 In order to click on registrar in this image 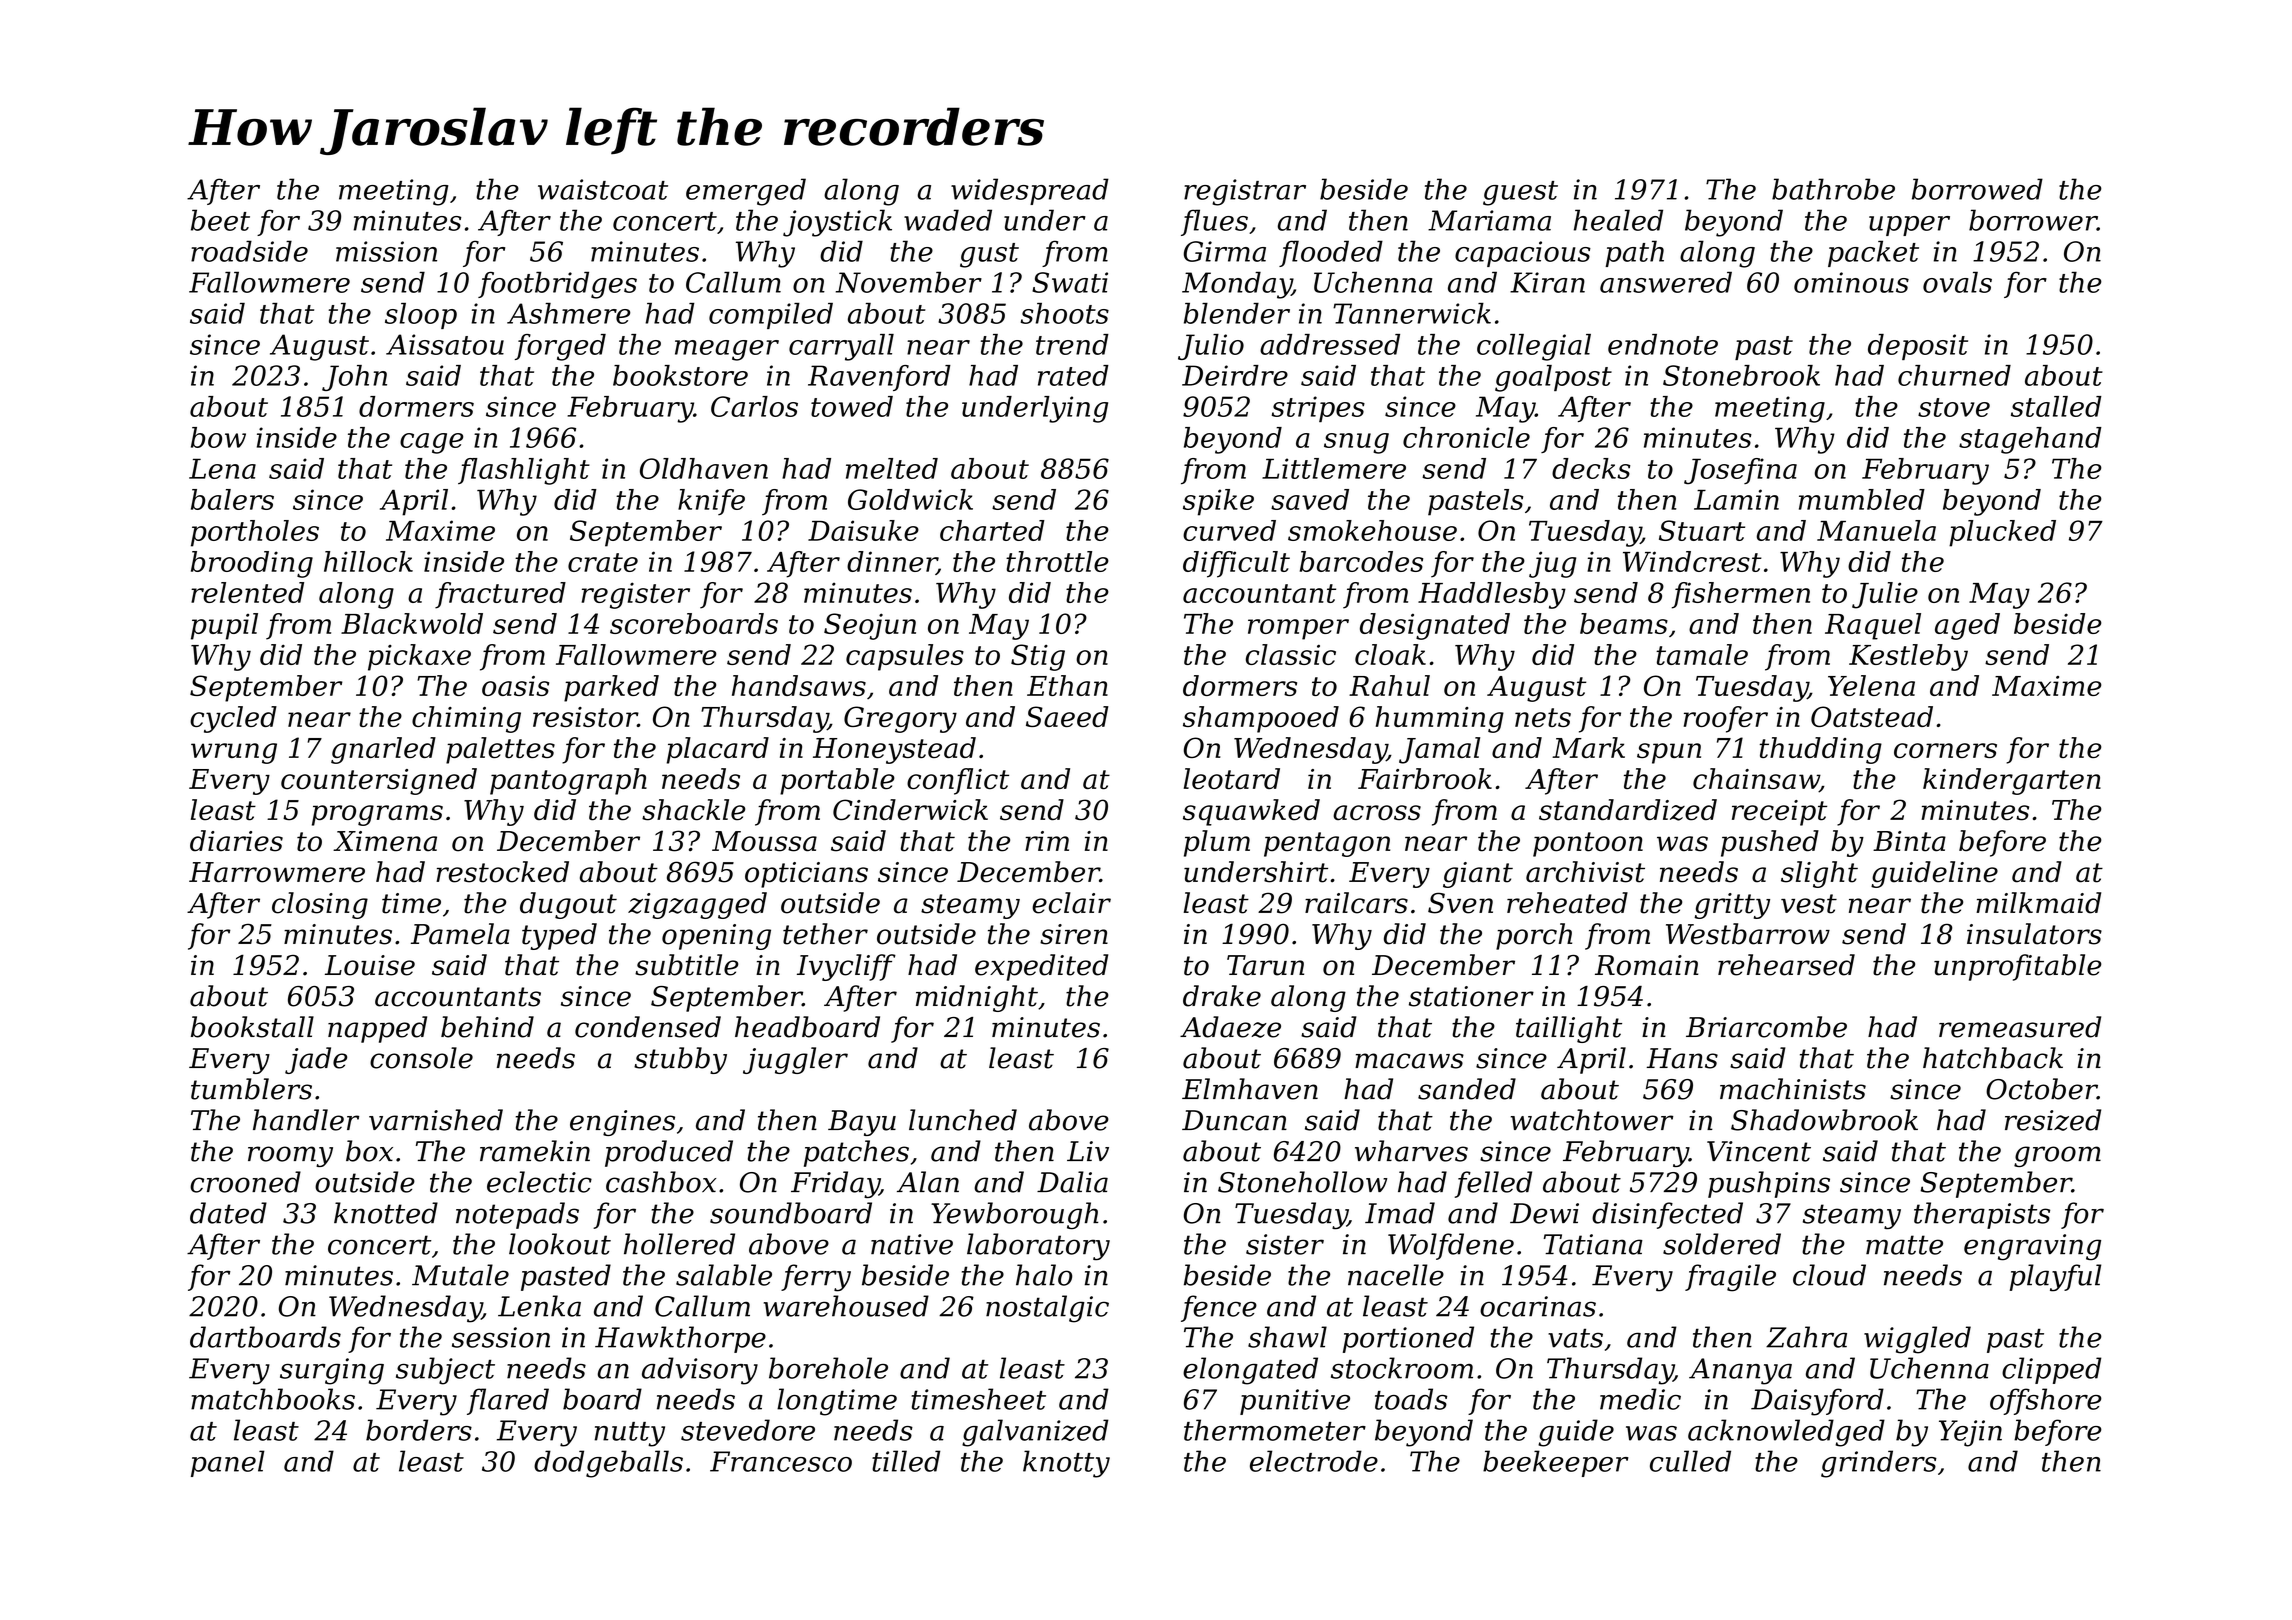, I will do `click(1245, 192)`.
